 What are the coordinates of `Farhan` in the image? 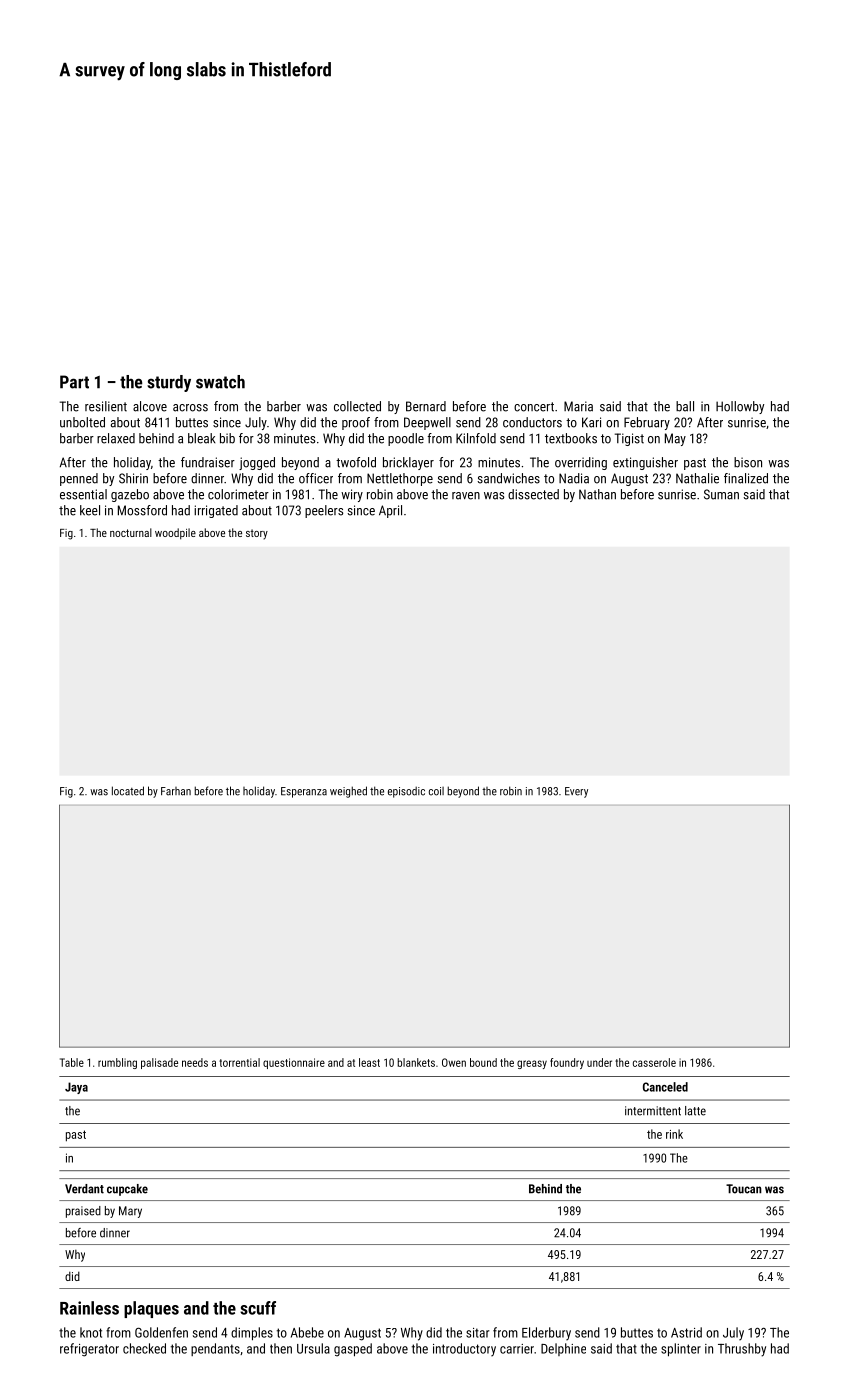 It's located at (176, 791).
